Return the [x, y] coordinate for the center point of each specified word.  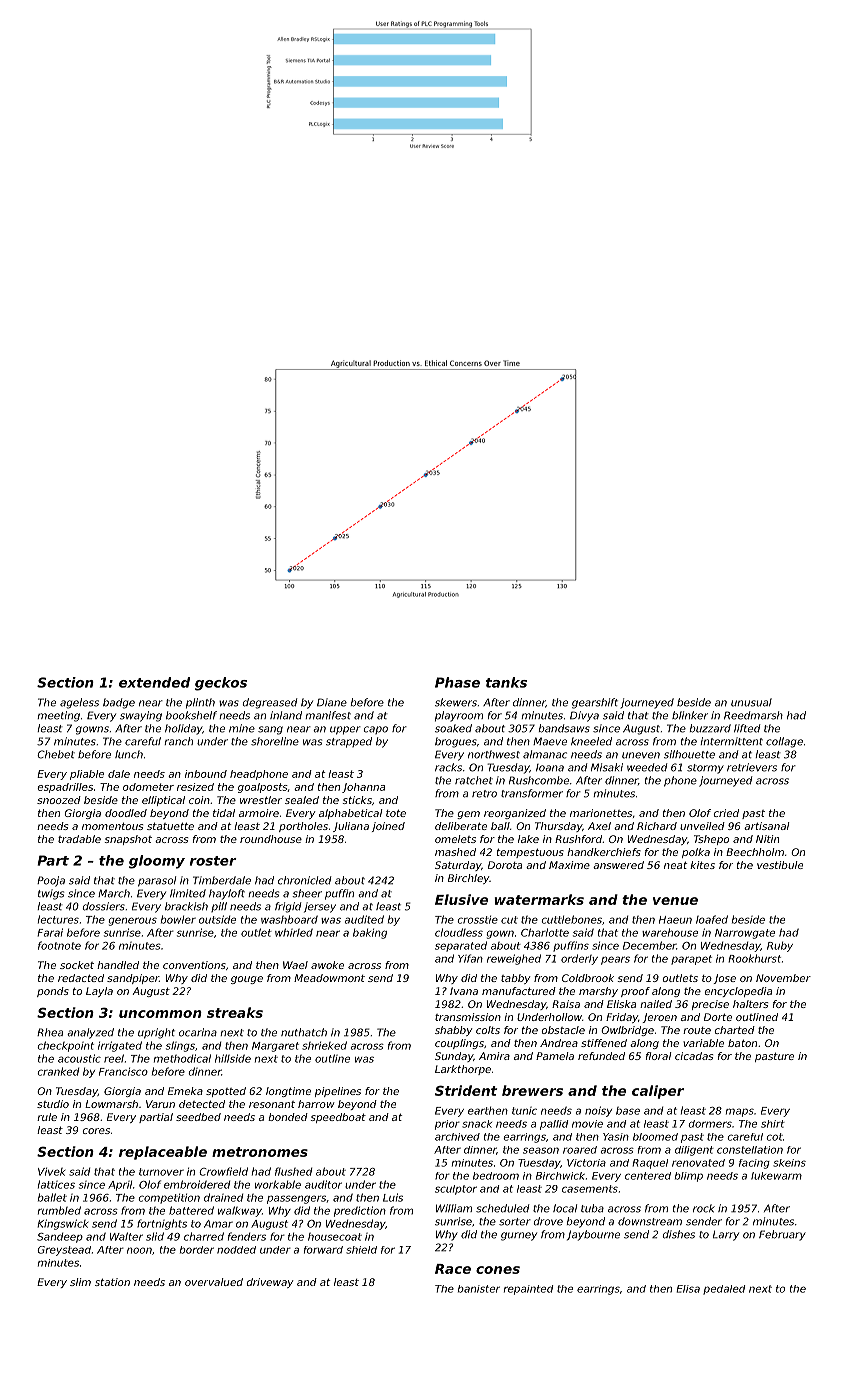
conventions [194, 965]
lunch [129, 754]
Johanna [363, 788]
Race [453, 1269]
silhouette [689, 754]
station [112, 1282]
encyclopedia [738, 992]
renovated [698, 1163]
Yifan [470, 958]
